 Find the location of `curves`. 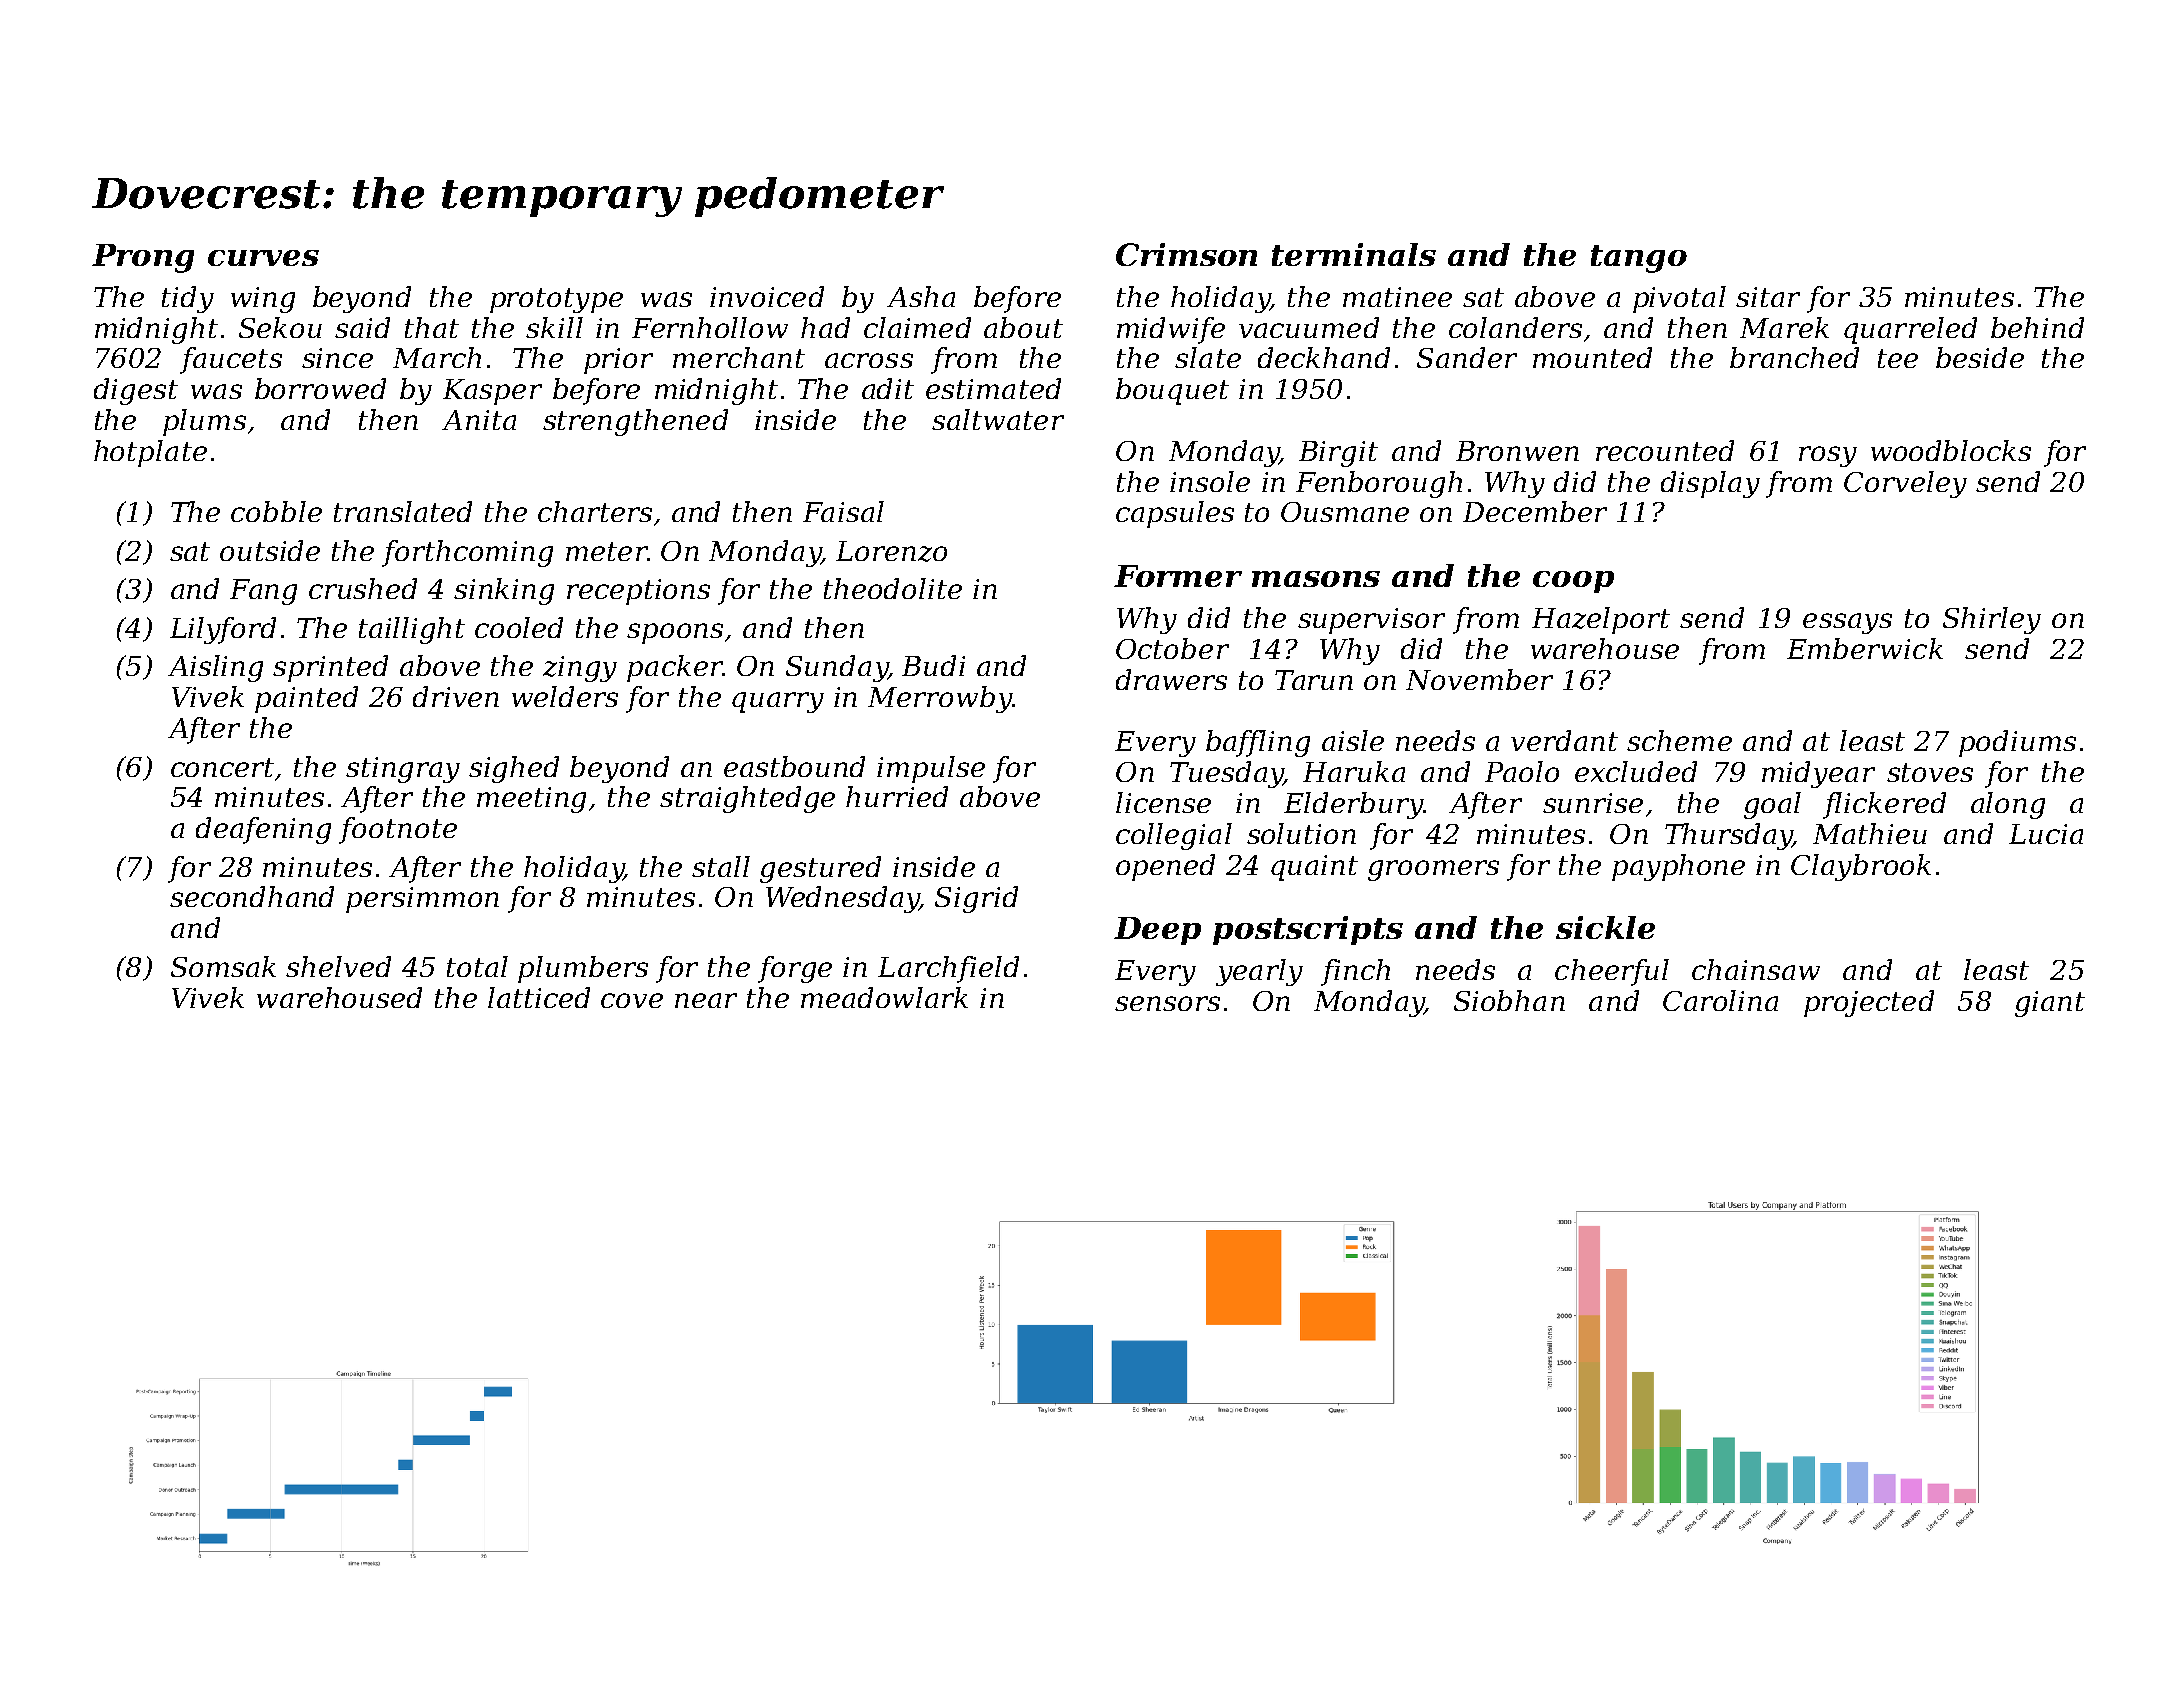

curves is located at coordinates (263, 258).
